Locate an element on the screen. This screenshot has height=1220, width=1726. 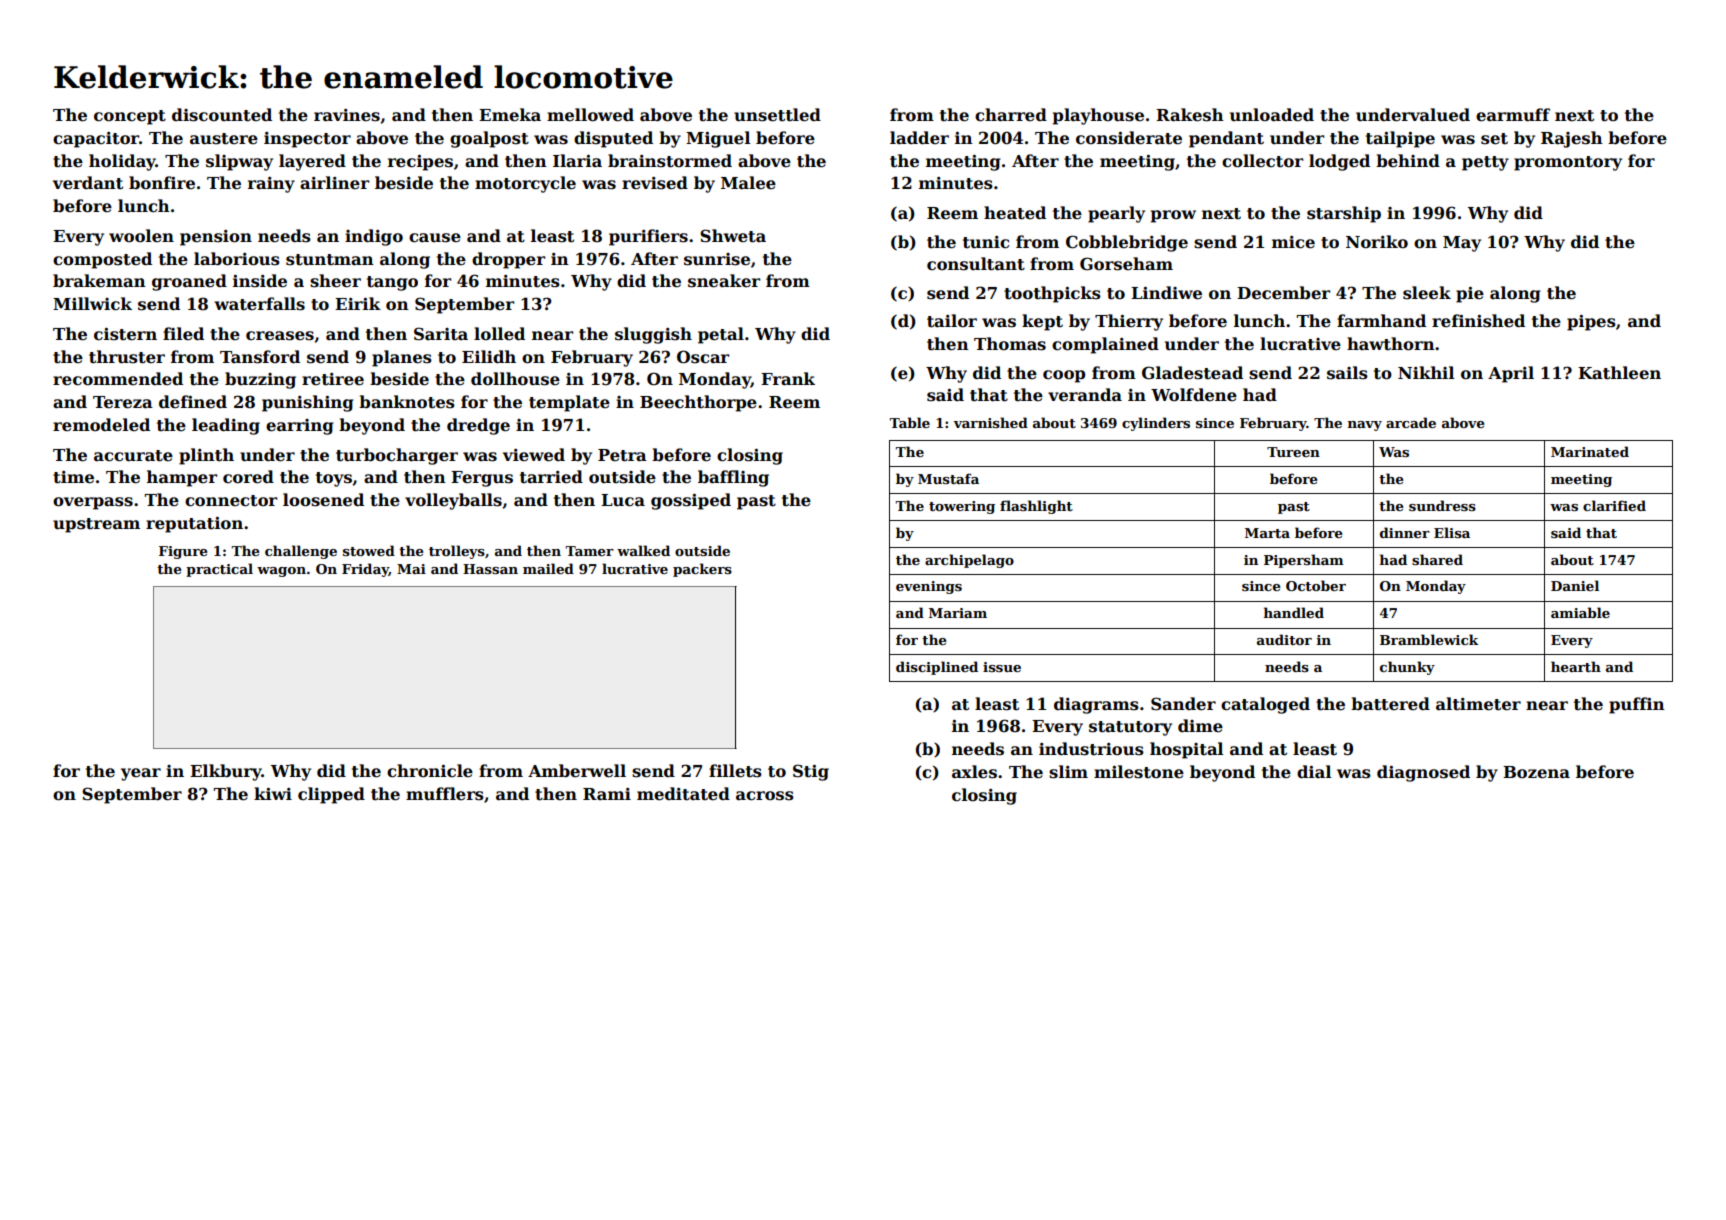
dropper is located at coordinates (508, 260).
